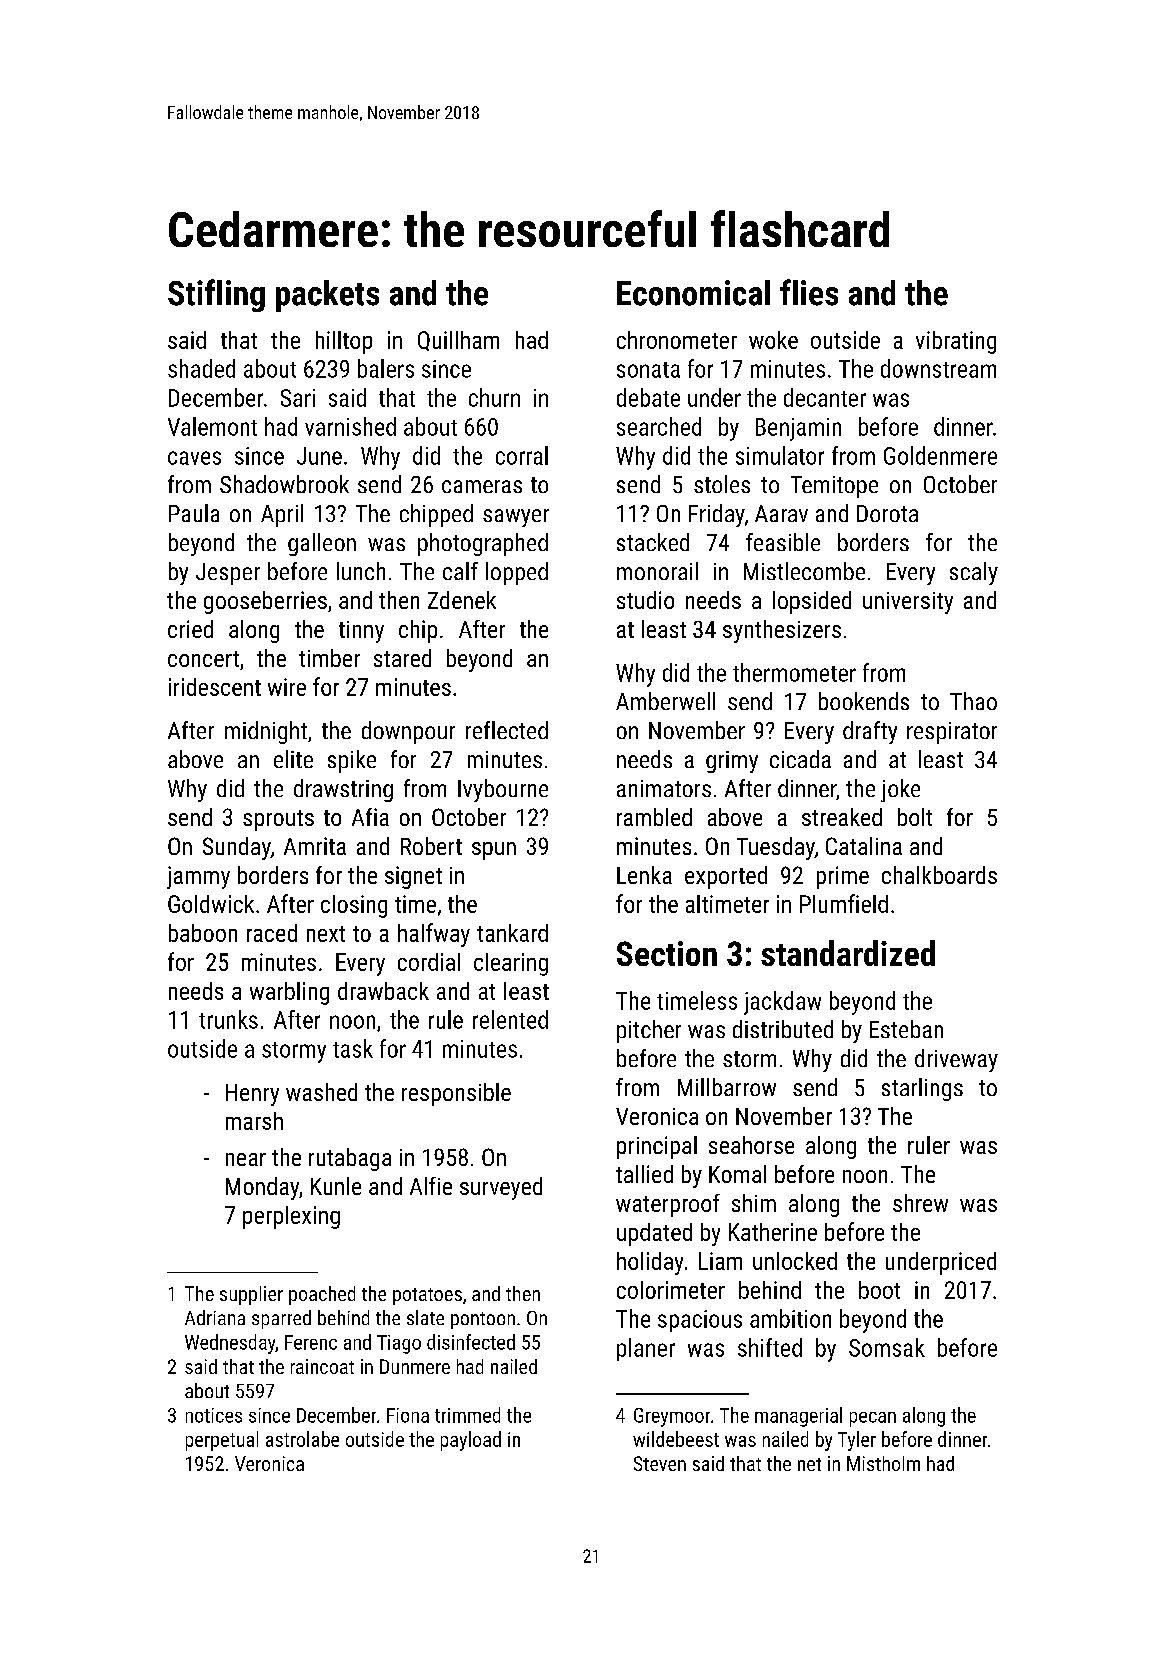 This document has height=1654, width=1165. I want to click on spun, so click(494, 851).
